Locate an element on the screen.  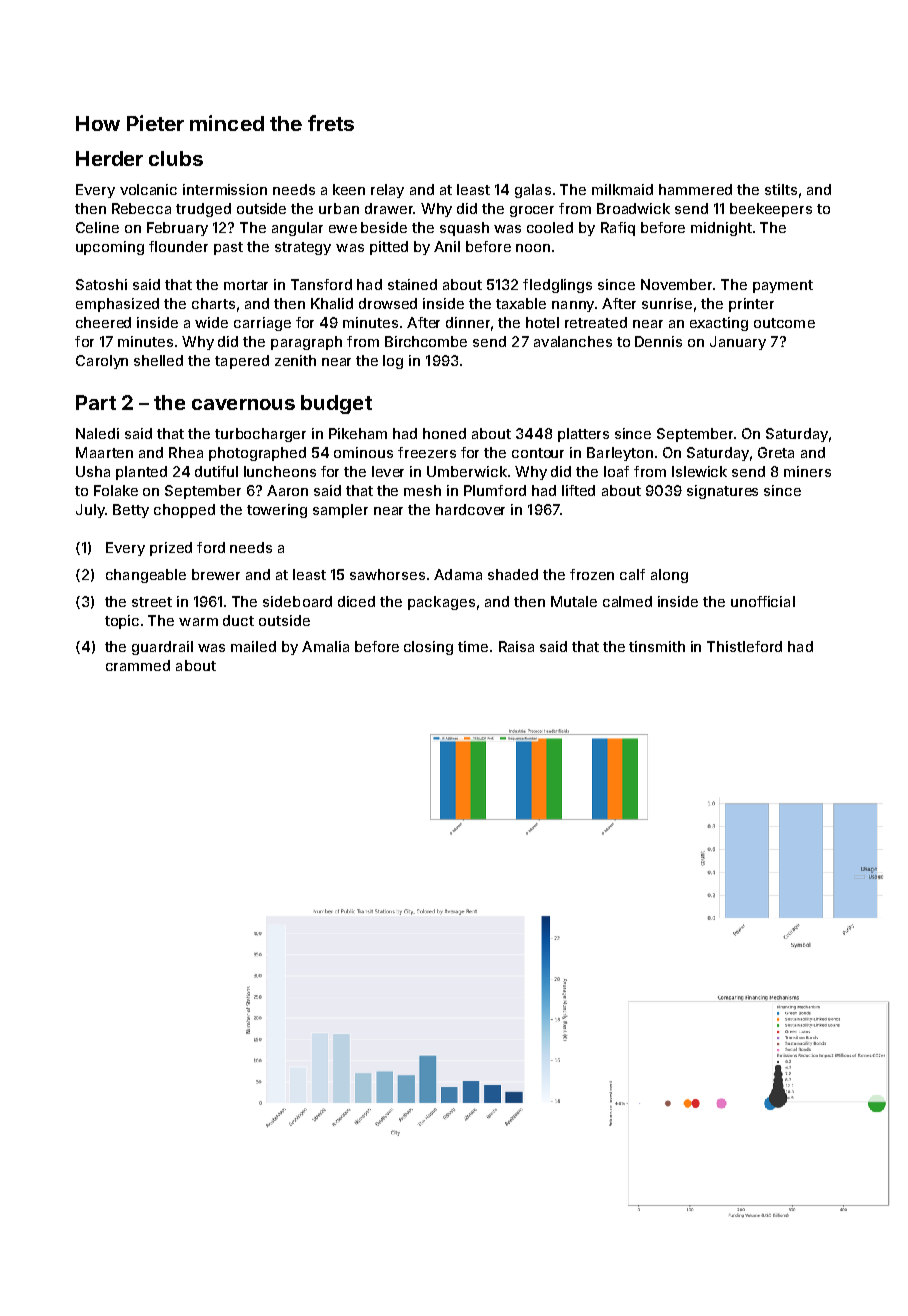
relay is located at coordinates (387, 191).
